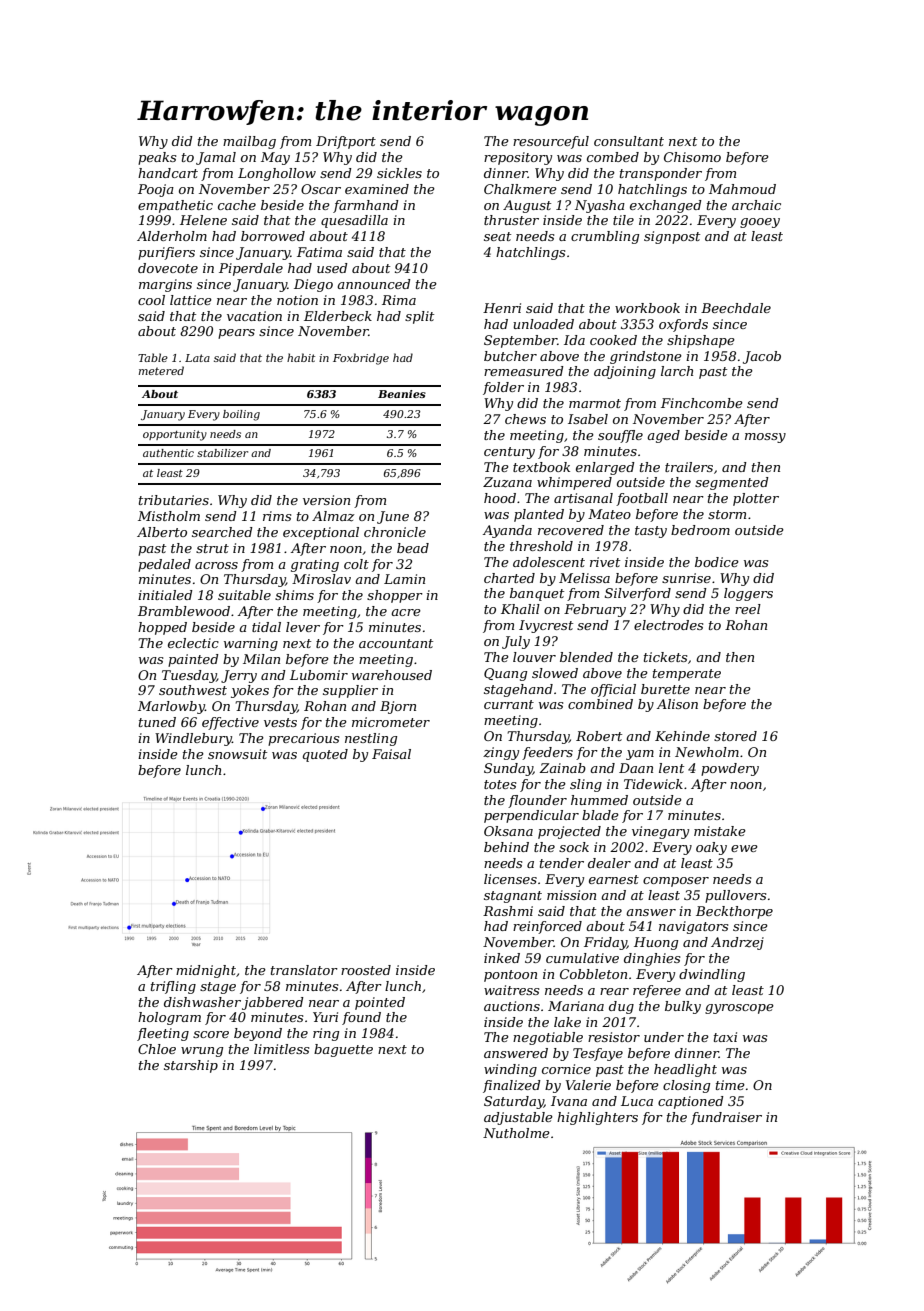 The image size is (924, 1311). What do you see at coordinates (748, 609) in the page?
I see `reel` at bounding box center [748, 609].
